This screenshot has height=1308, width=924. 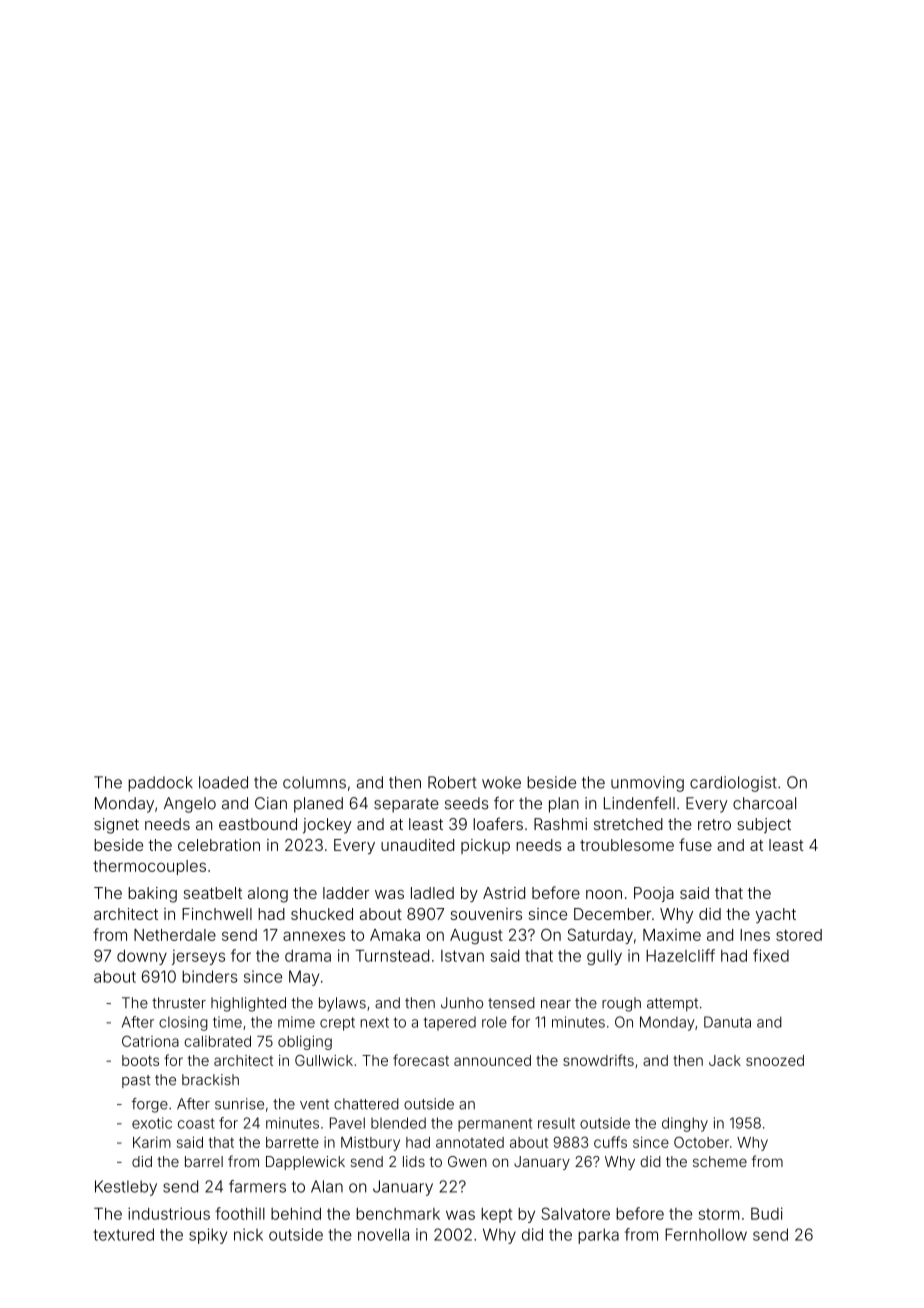 What do you see at coordinates (725, 1060) in the screenshot?
I see `Jack` at bounding box center [725, 1060].
